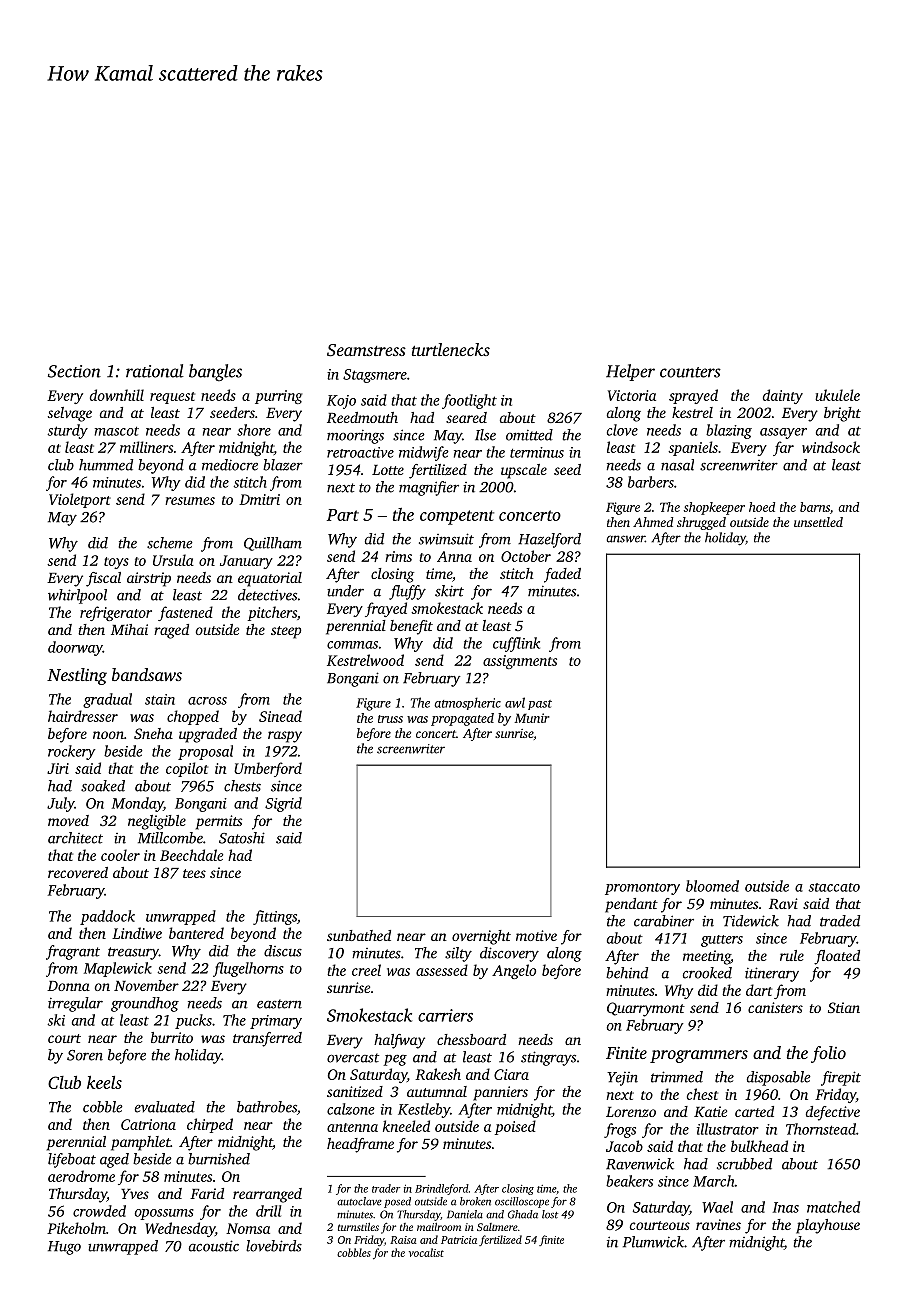  What do you see at coordinates (72, 752) in the screenshot?
I see `rockery` at bounding box center [72, 752].
